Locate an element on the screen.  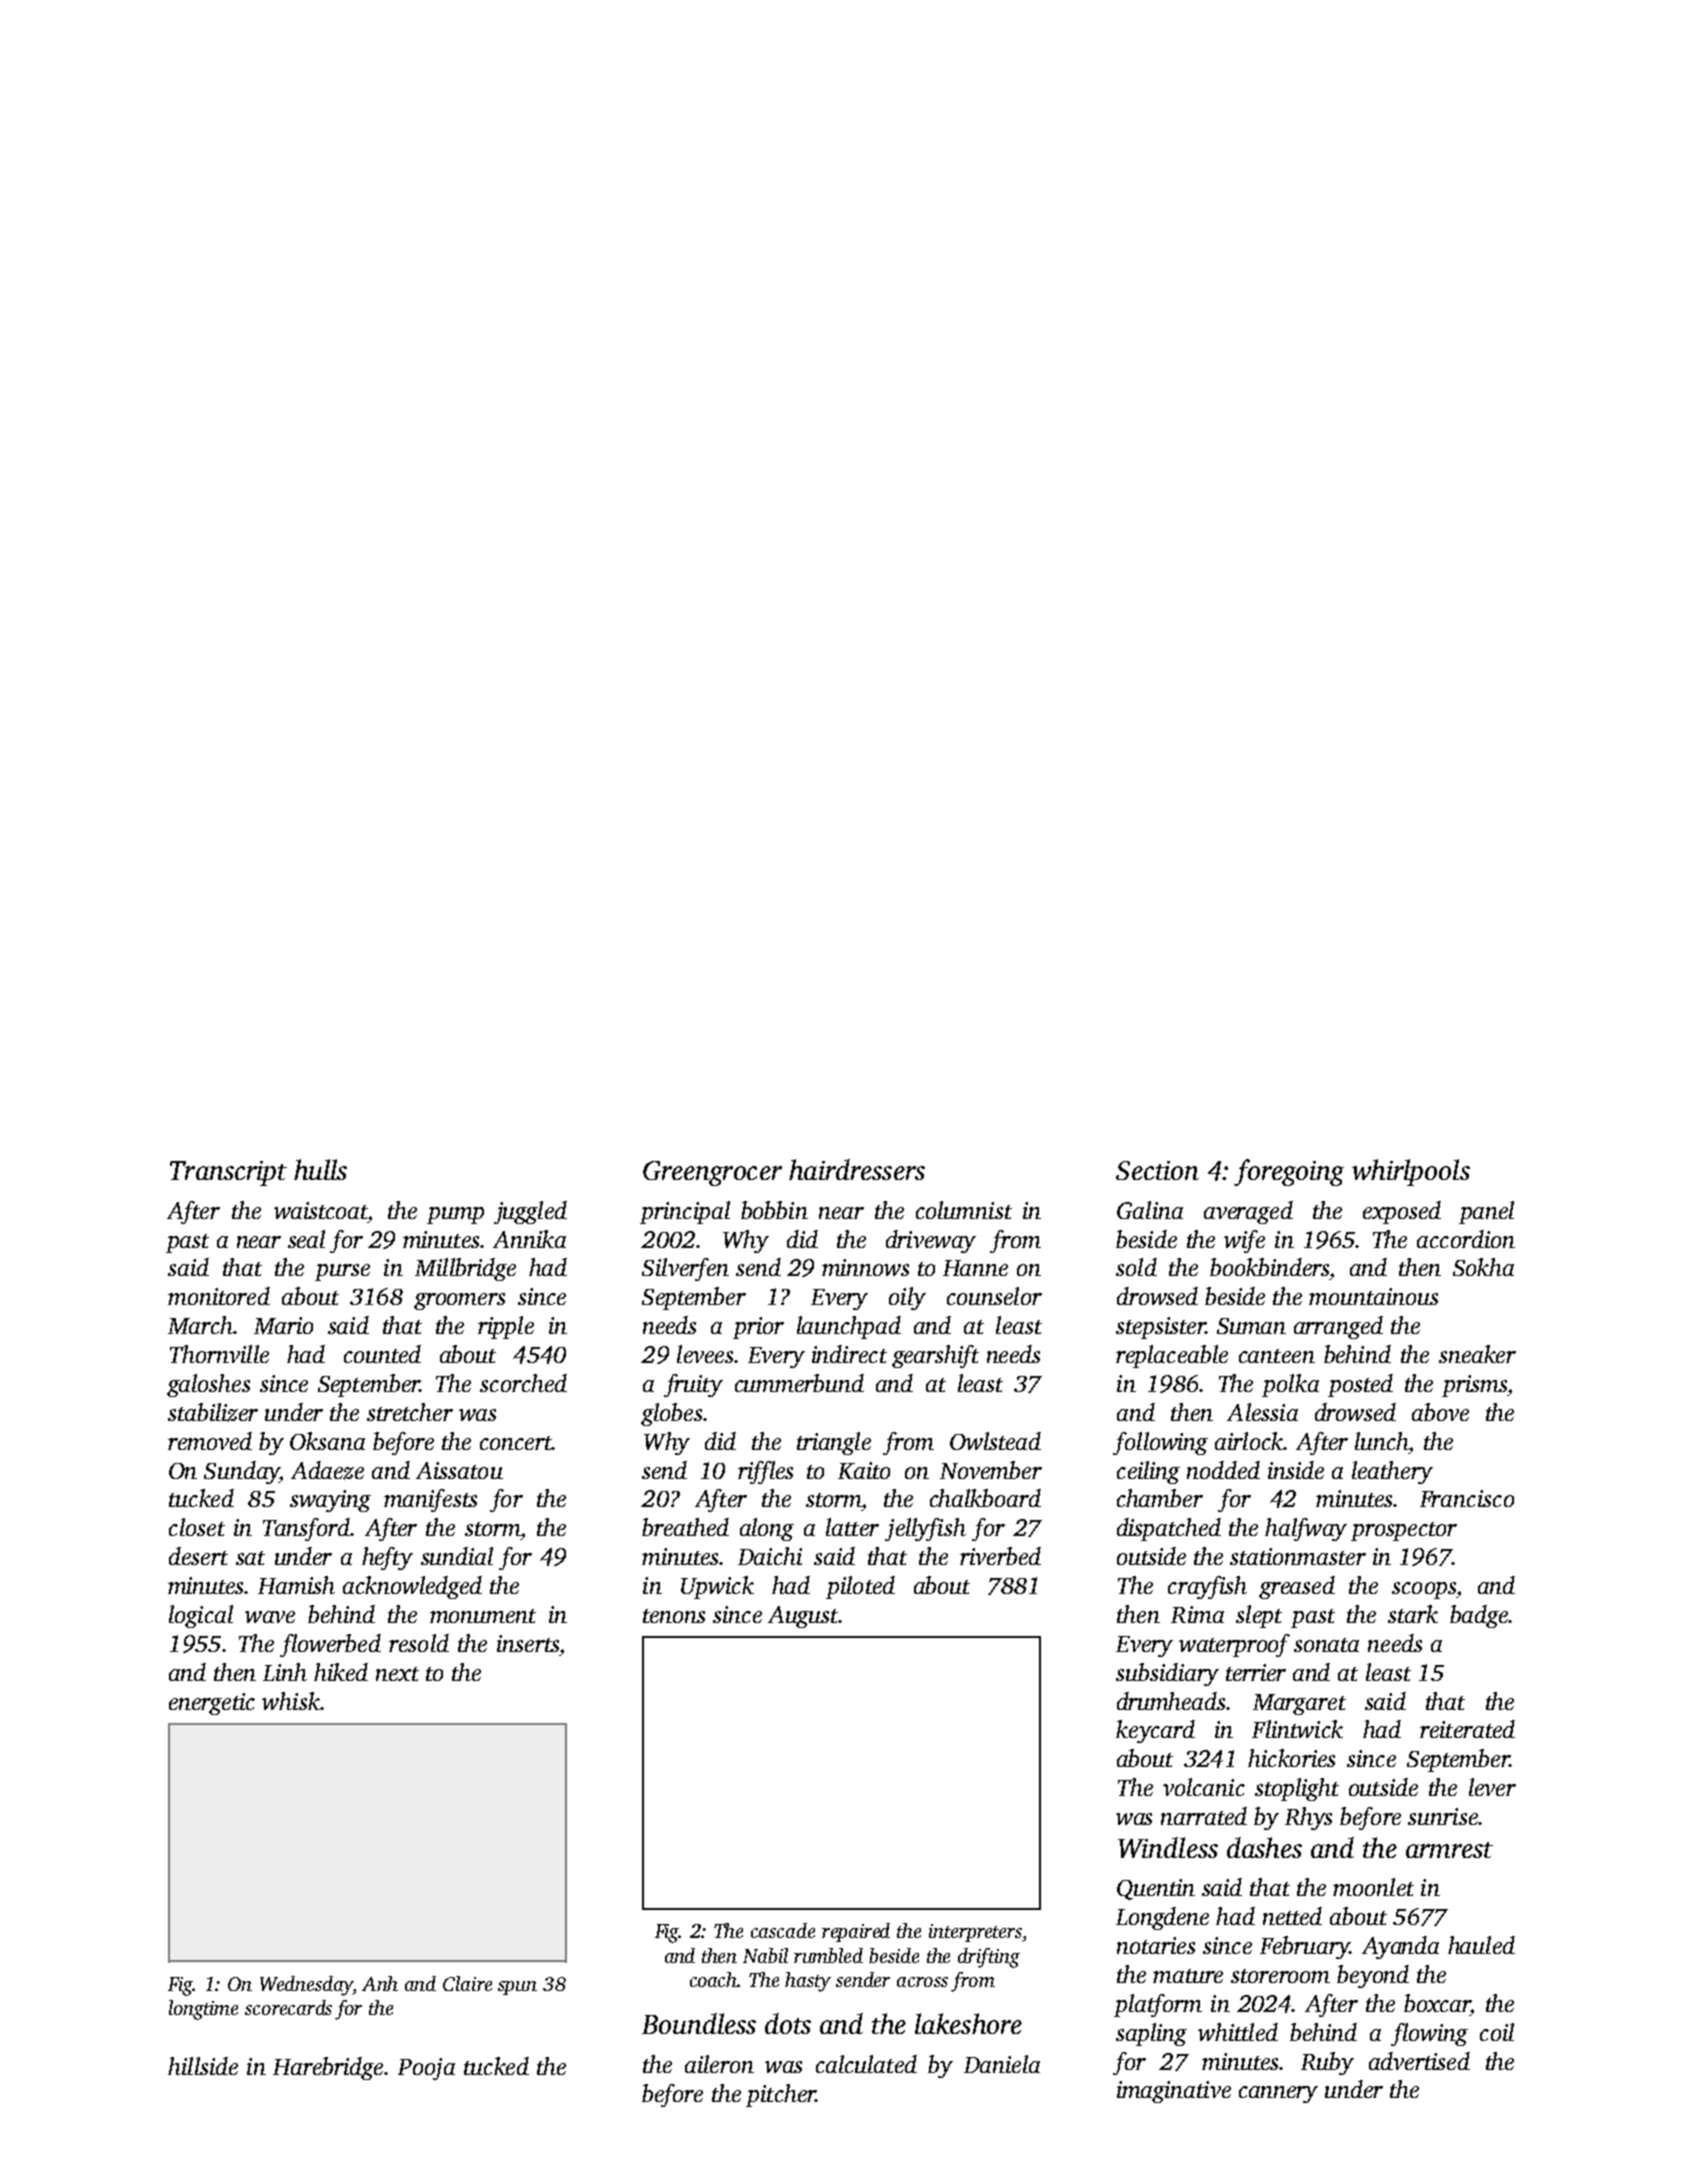
lever is located at coordinates (1492, 1787).
